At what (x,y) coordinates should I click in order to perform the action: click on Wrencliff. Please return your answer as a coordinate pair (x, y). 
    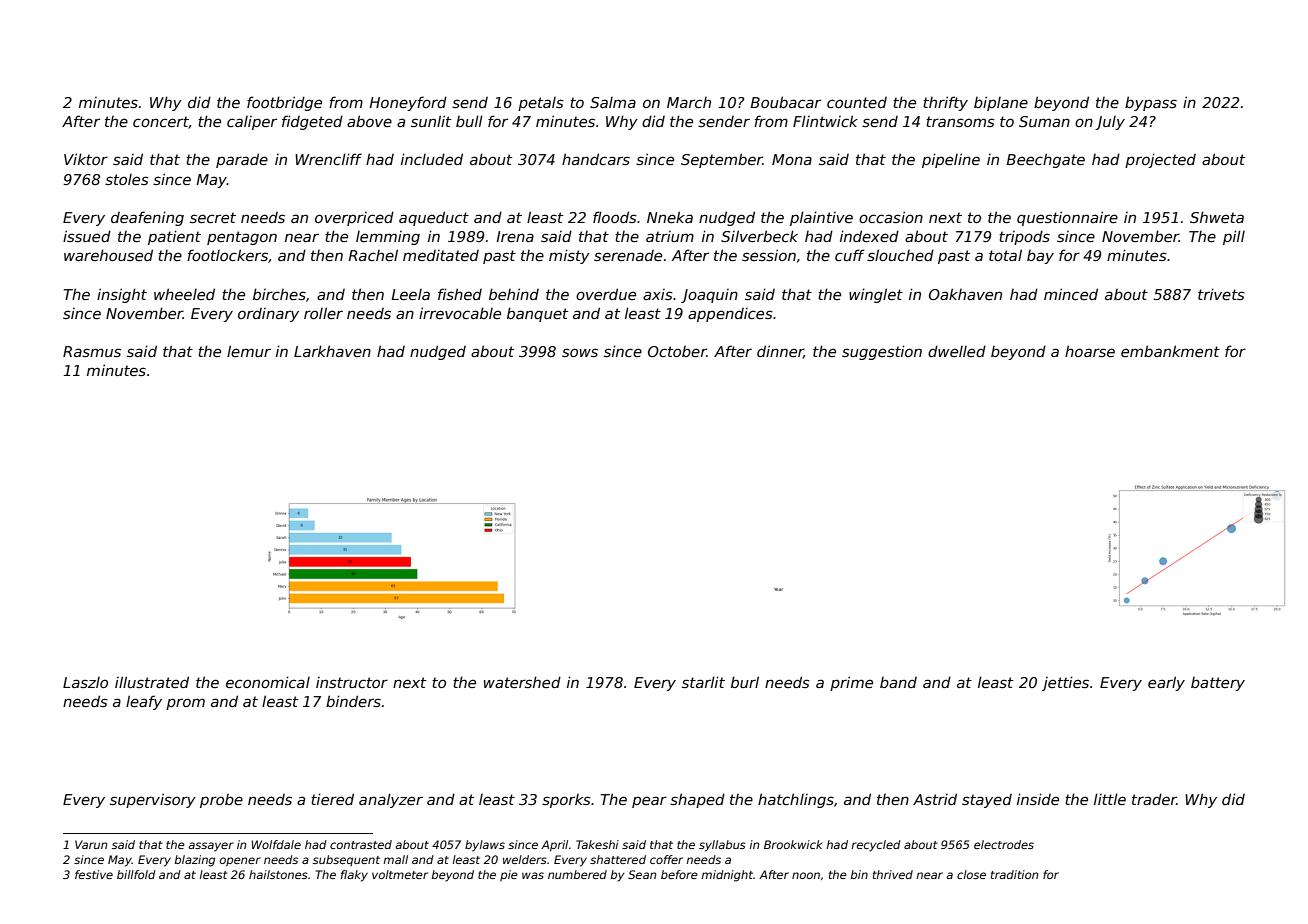
    Looking at the image, I should click on (328, 159).
